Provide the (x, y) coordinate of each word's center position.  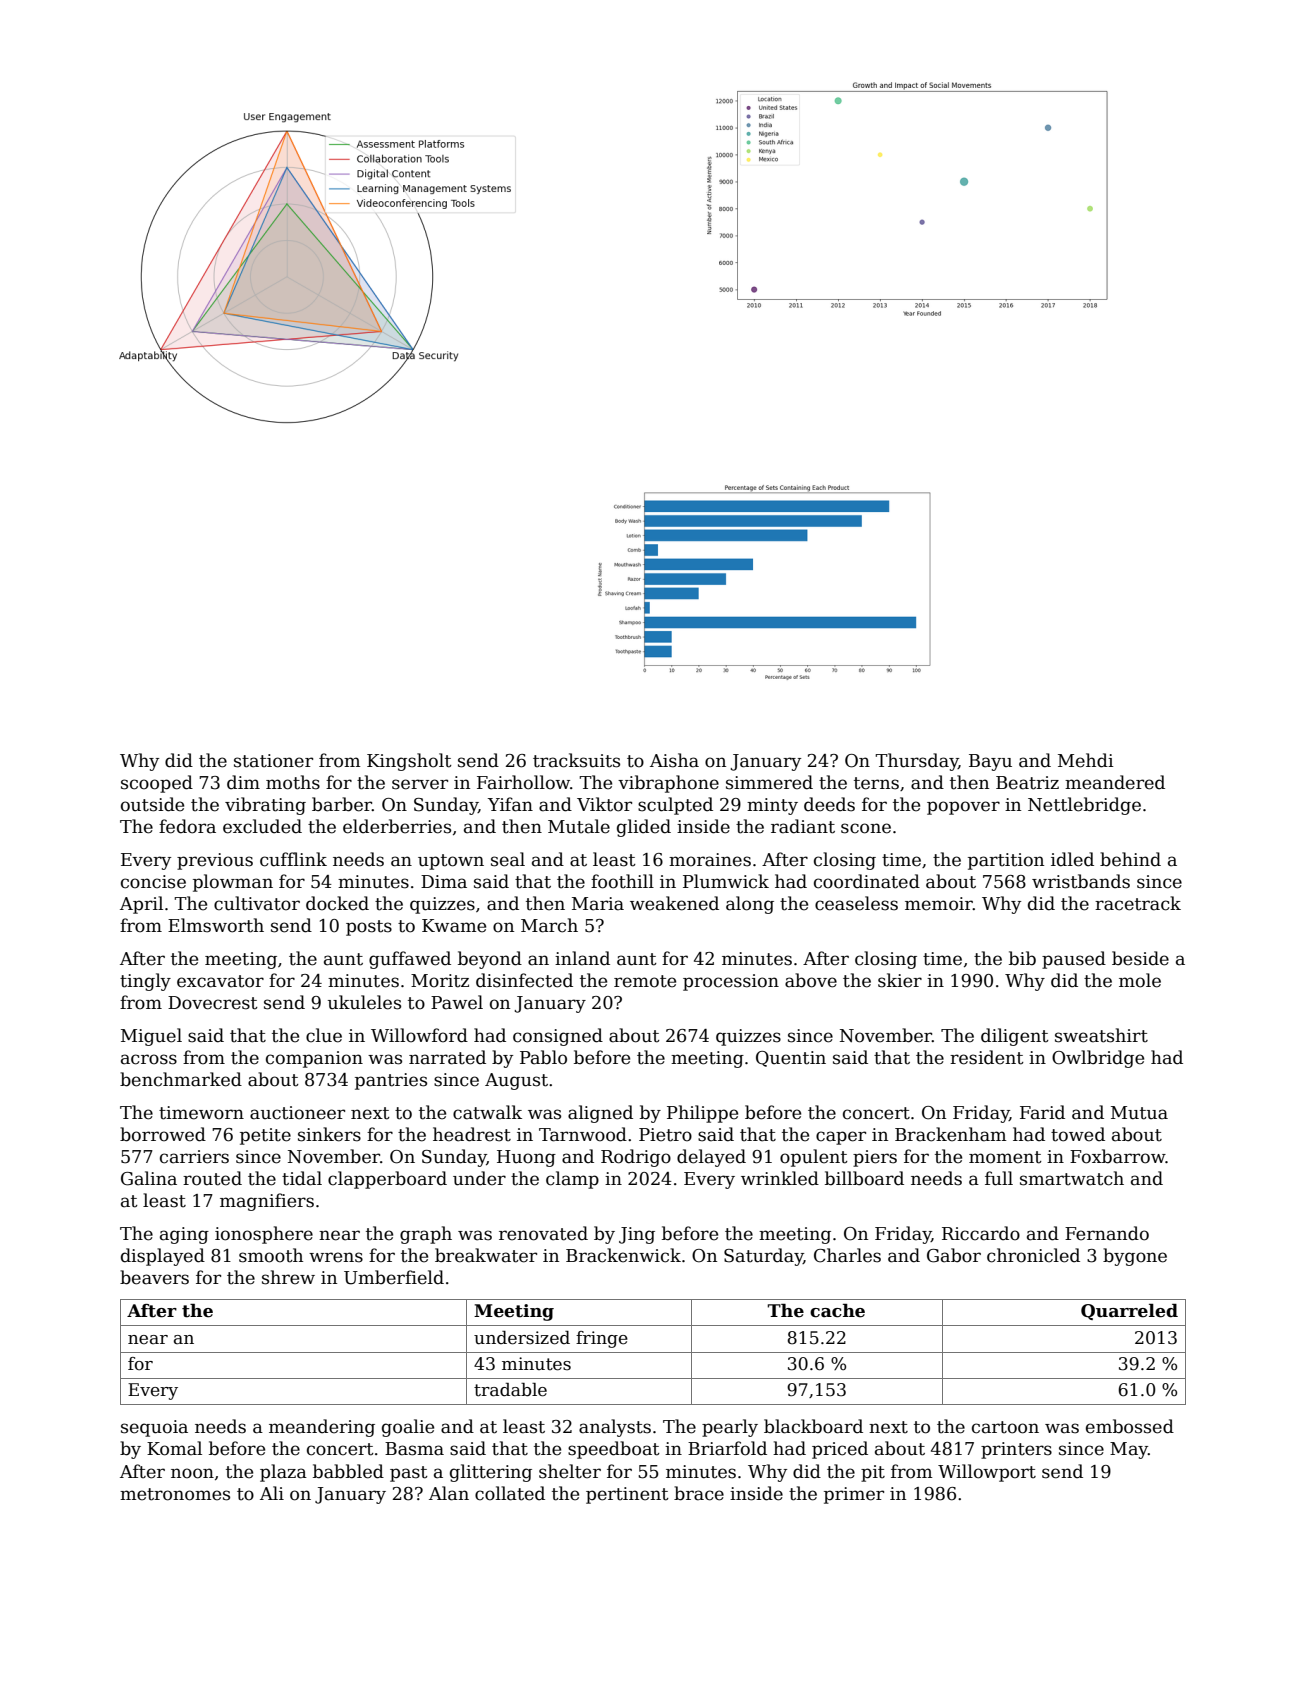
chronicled (1033, 1255)
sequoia (154, 1428)
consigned (558, 1037)
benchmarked (181, 1079)
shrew (288, 1277)
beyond (490, 960)
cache (837, 1311)
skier (900, 980)
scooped (157, 784)
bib (1022, 958)
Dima (444, 882)
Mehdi (1086, 760)
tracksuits (576, 760)
